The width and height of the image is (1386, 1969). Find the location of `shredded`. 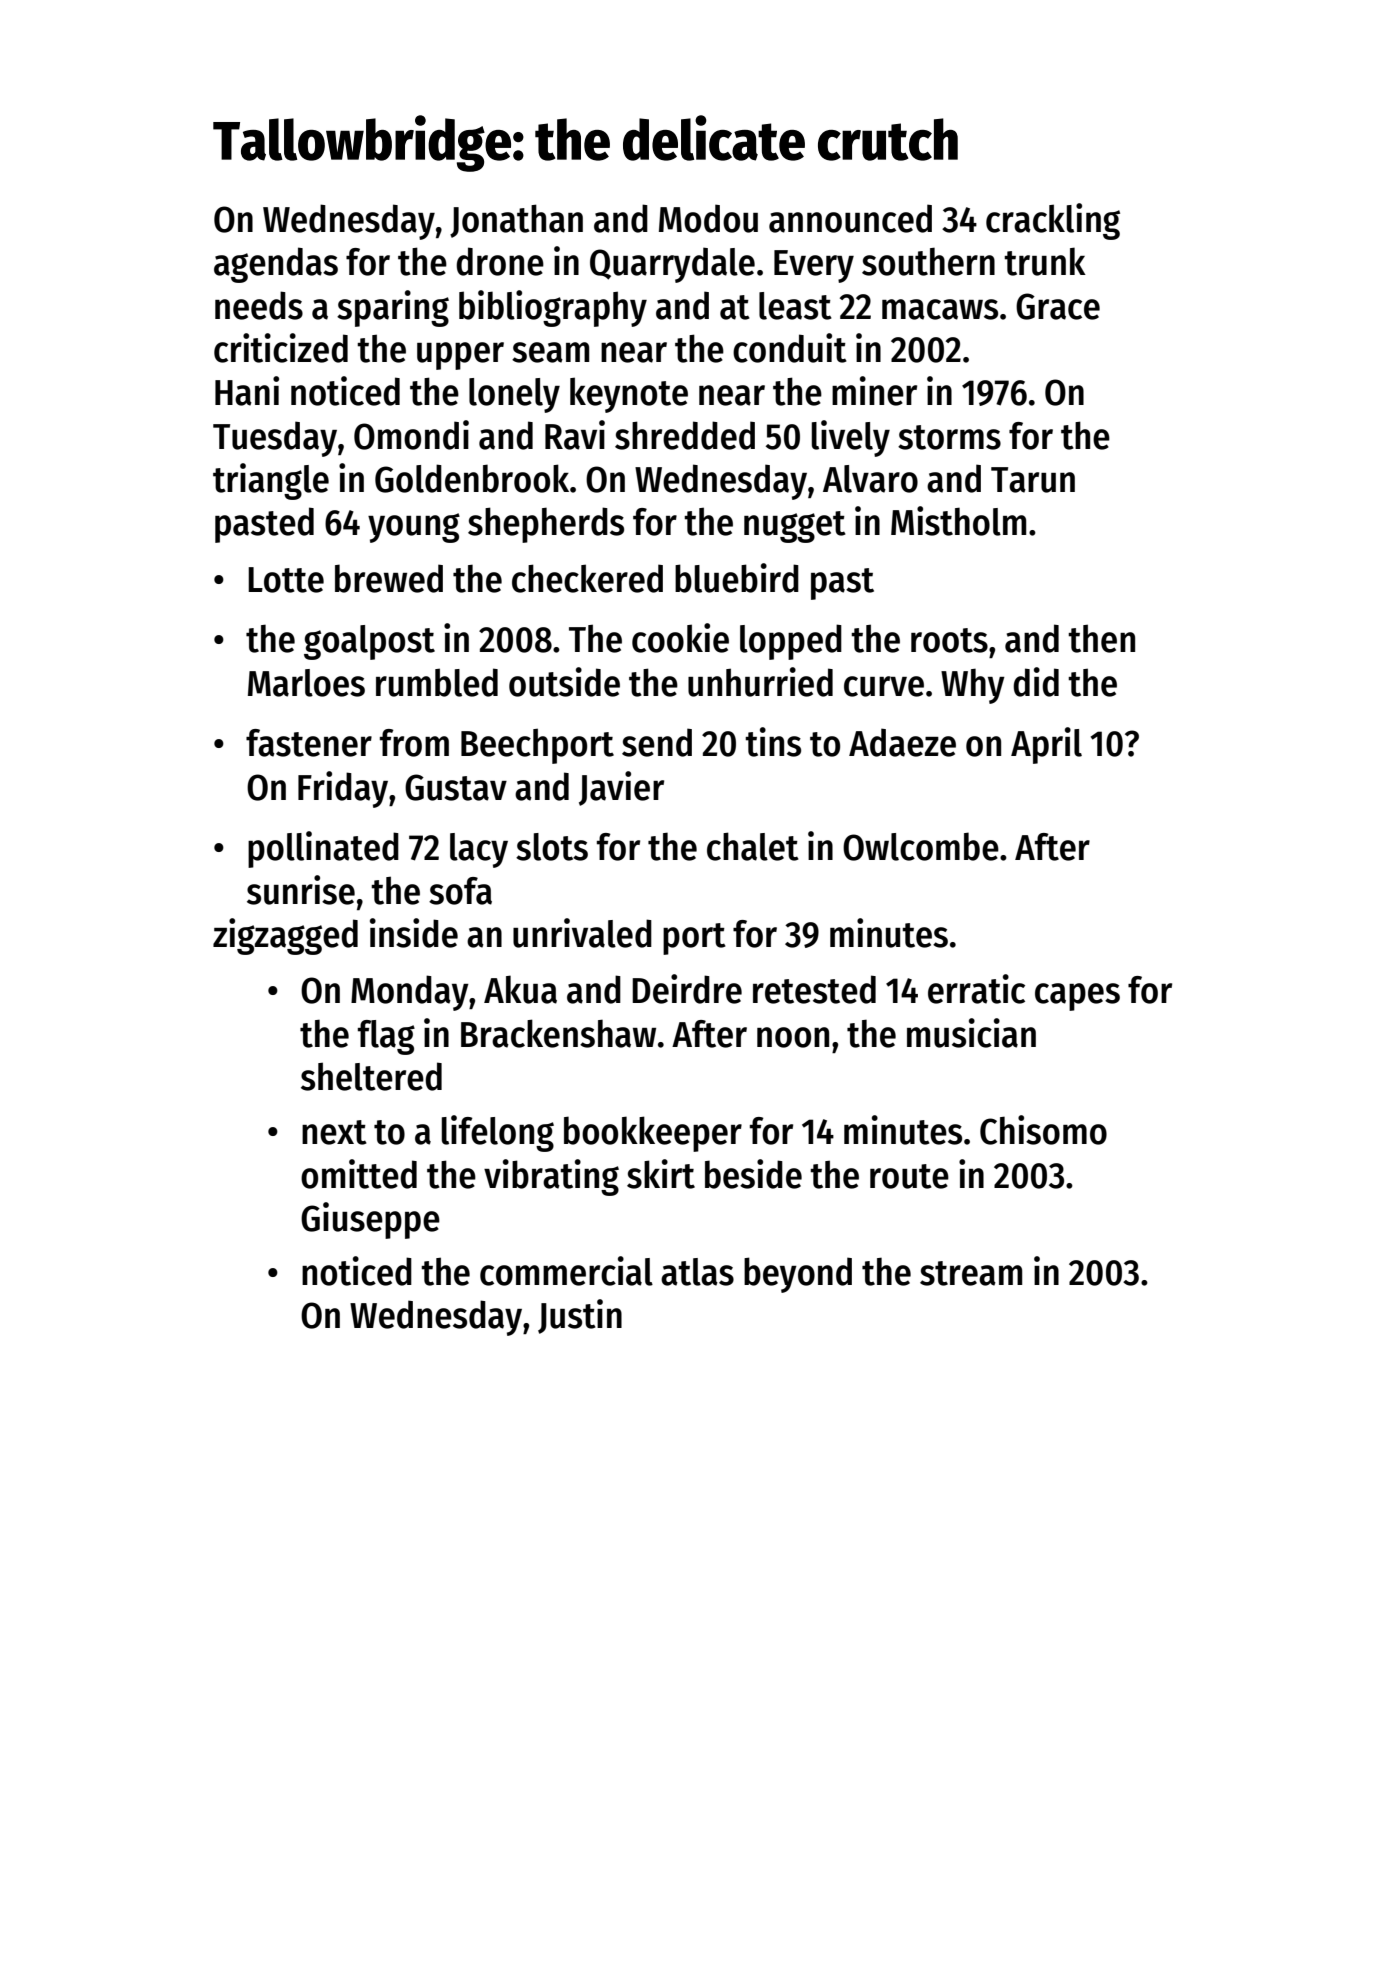

shredded is located at coordinates (685, 435).
